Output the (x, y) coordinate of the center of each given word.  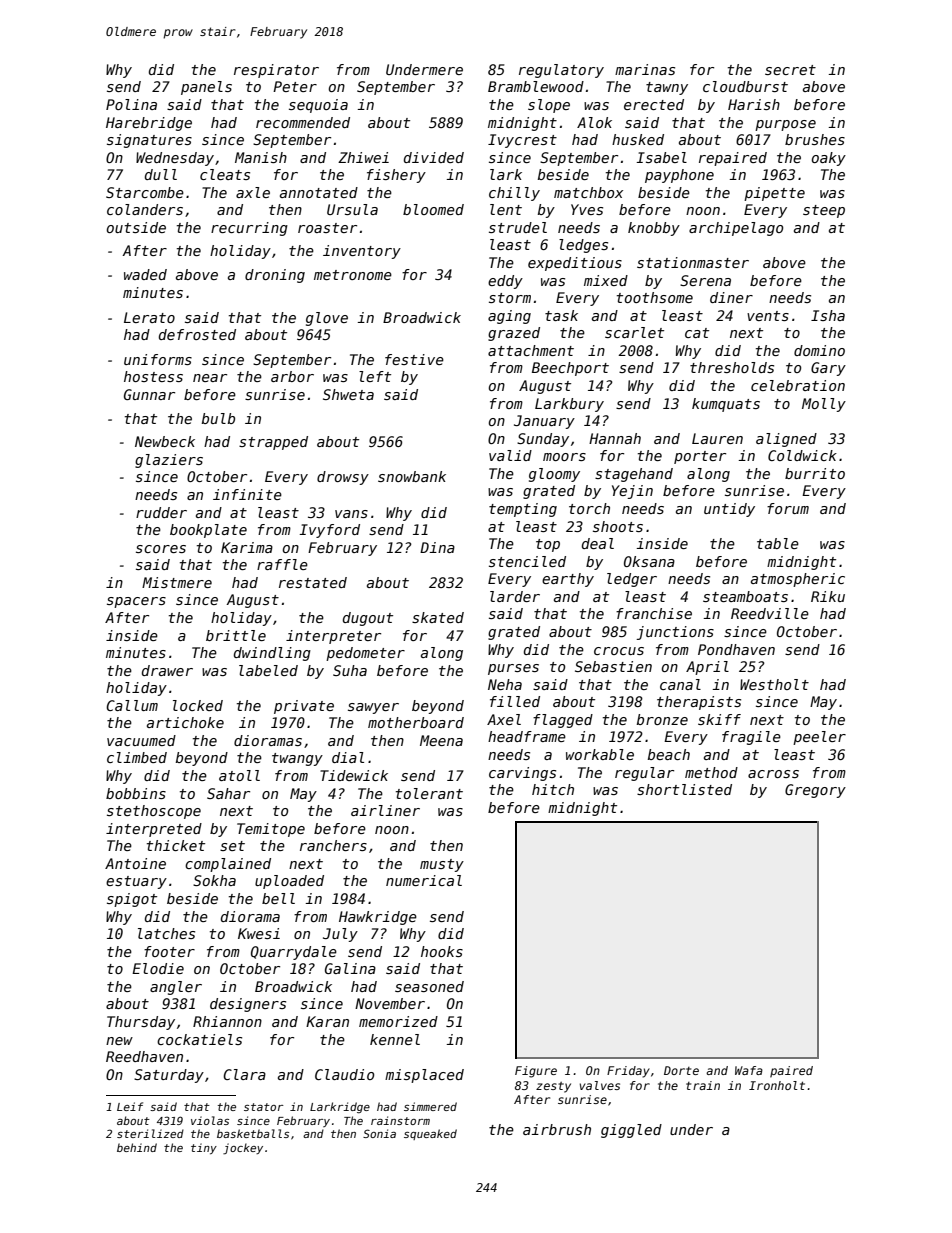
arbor (292, 376)
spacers (136, 602)
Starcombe (145, 192)
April (707, 668)
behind (137, 1147)
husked (638, 139)
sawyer (373, 708)
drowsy (343, 478)
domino (819, 350)
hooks (442, 951)
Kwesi (259, 933)
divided (434, 157)
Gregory (815, 791)
